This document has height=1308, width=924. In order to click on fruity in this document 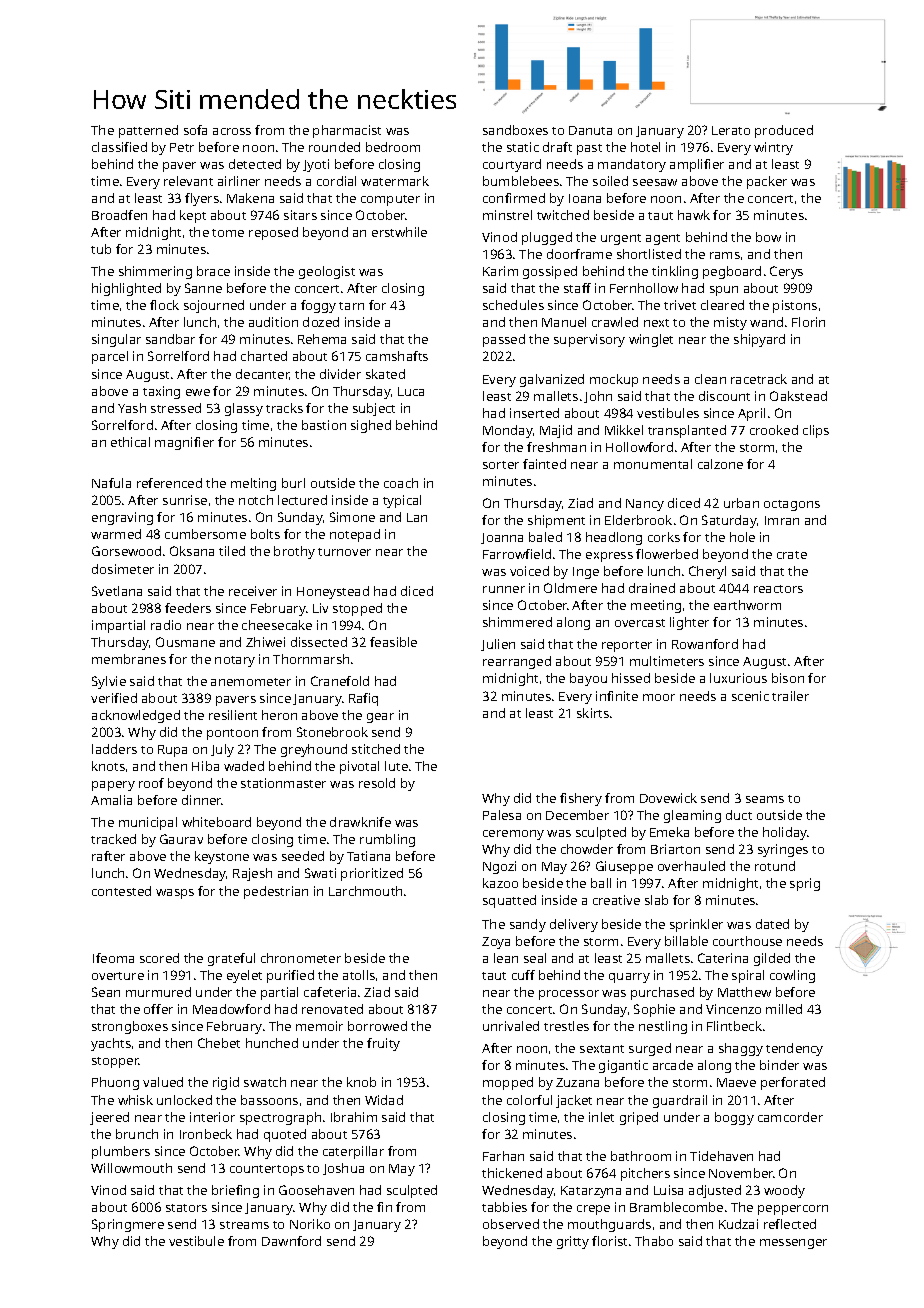, I will do `click(383, 1044)`.
